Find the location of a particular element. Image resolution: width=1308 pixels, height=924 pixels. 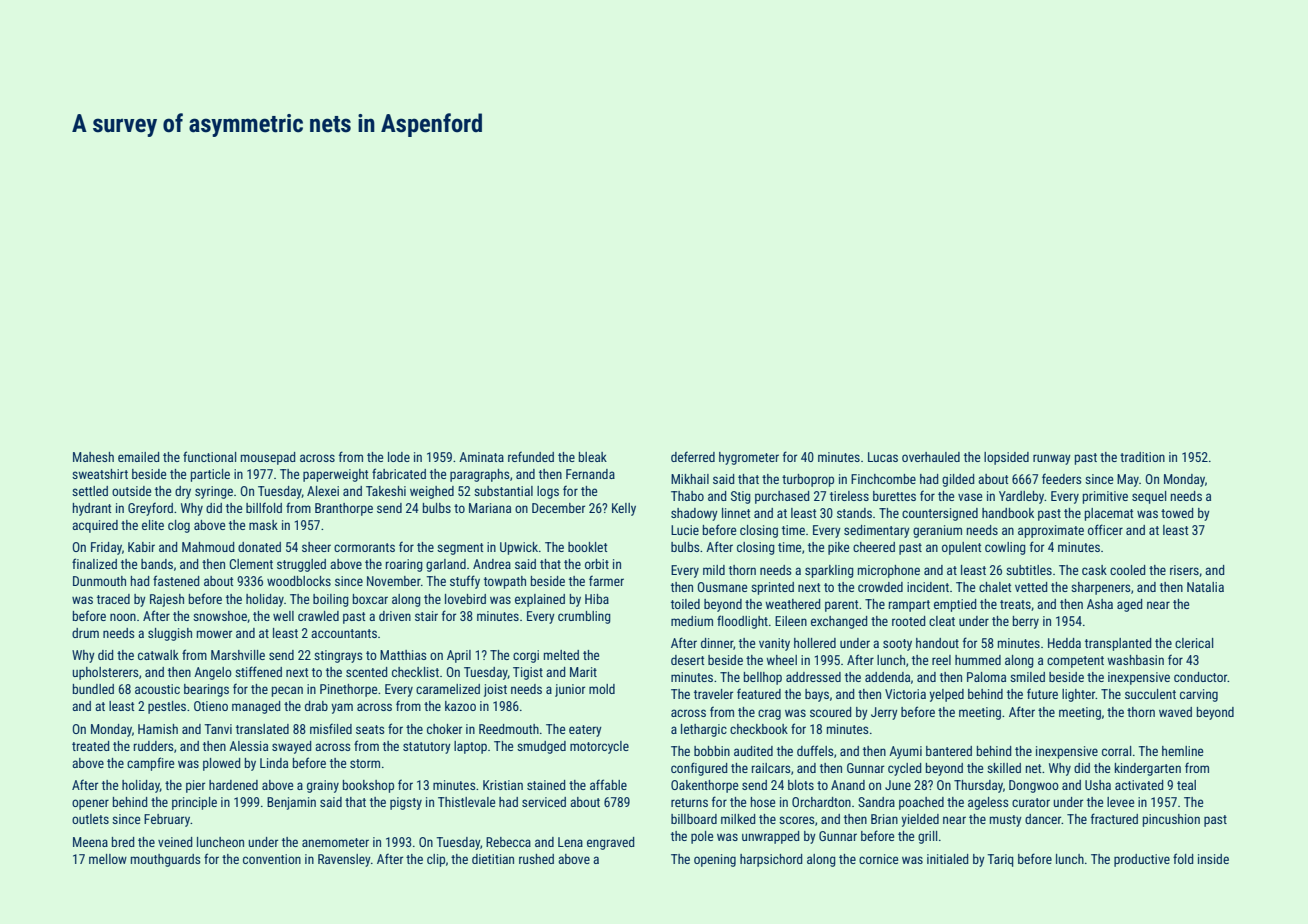

hygrometer is located at coordinates (749, 458).
